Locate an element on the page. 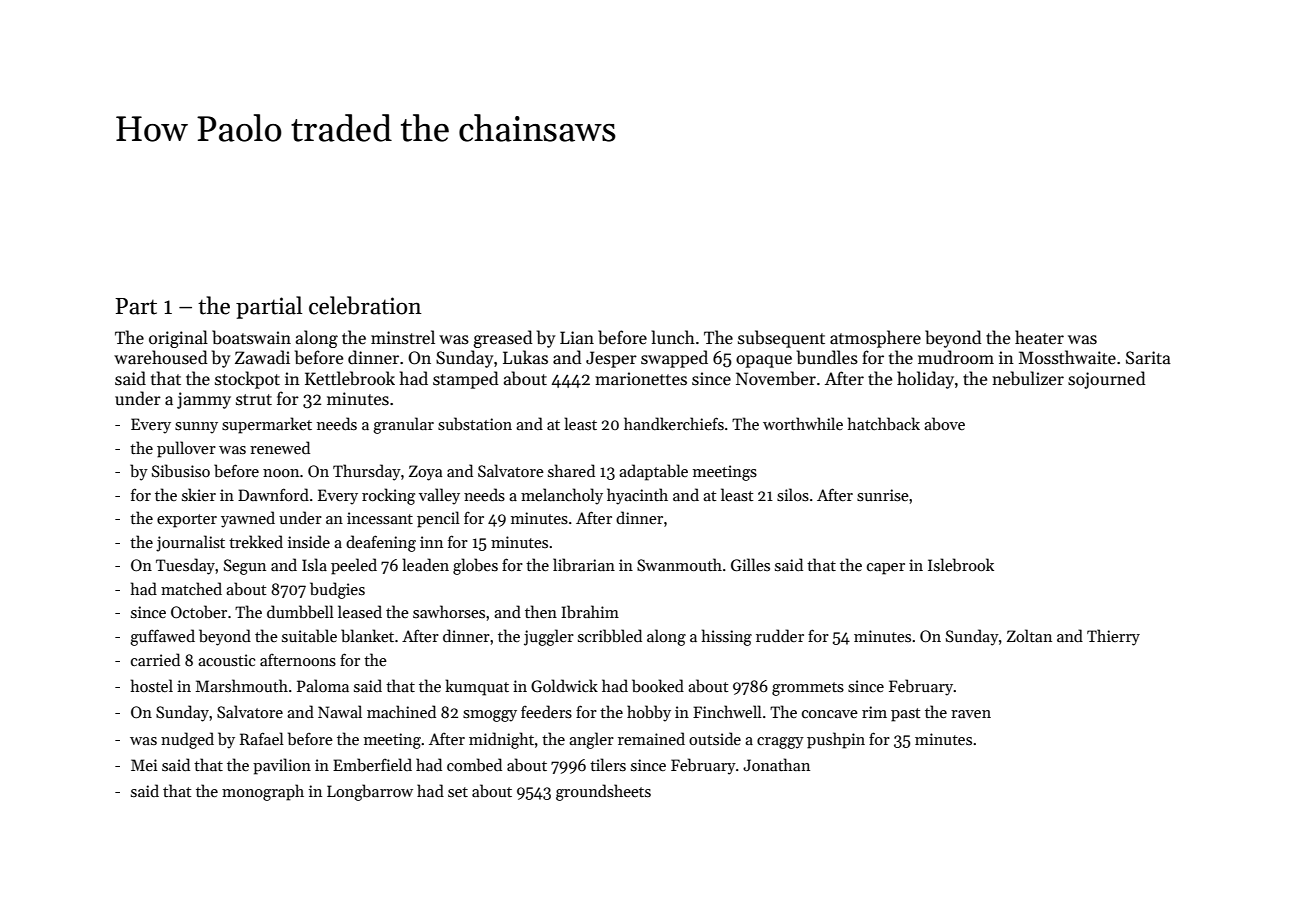 The image size is (1308, 924). matched is located at coordinates (191, 588).
